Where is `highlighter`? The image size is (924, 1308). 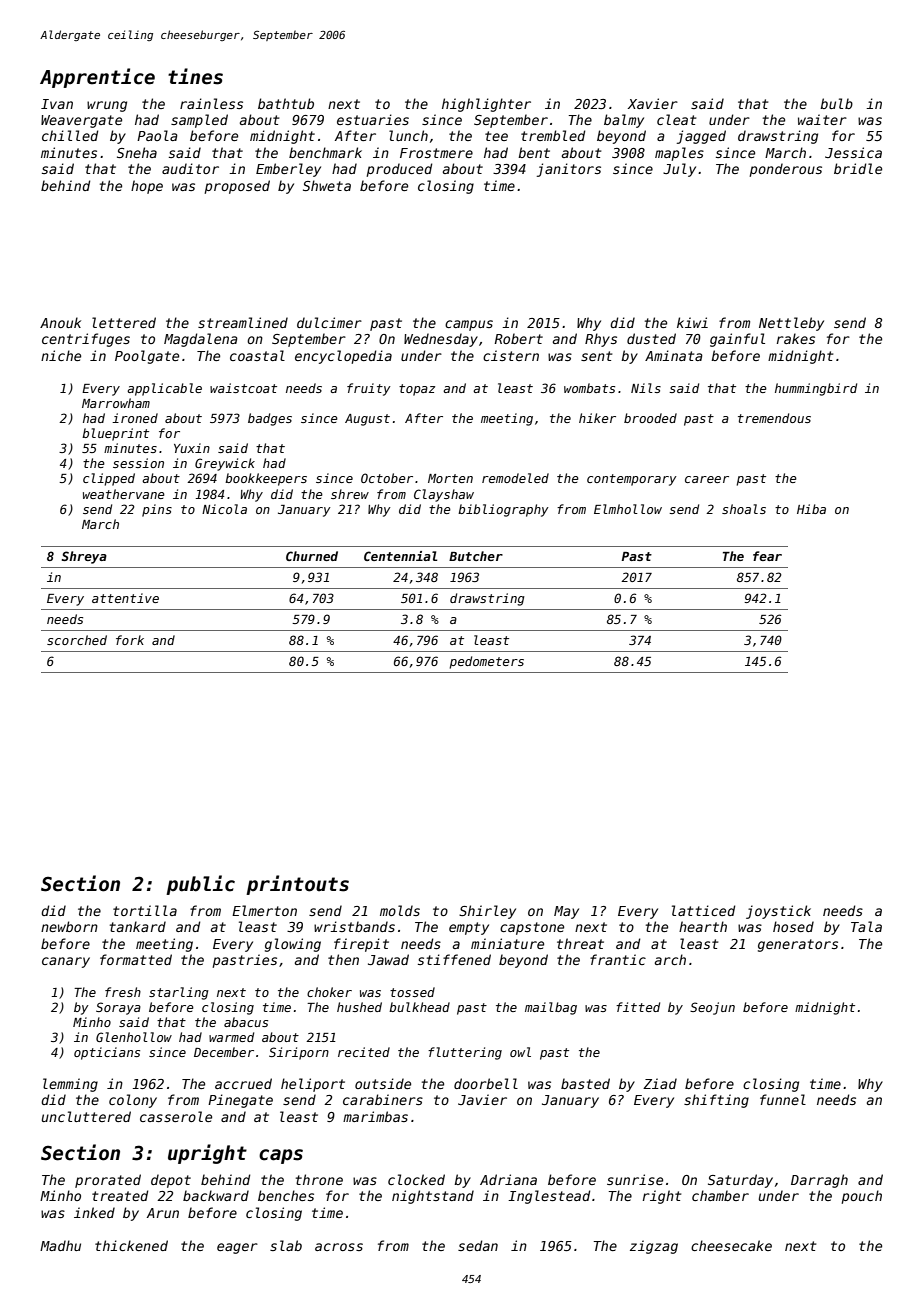 highlighter is located at coordinates (486, 105).
